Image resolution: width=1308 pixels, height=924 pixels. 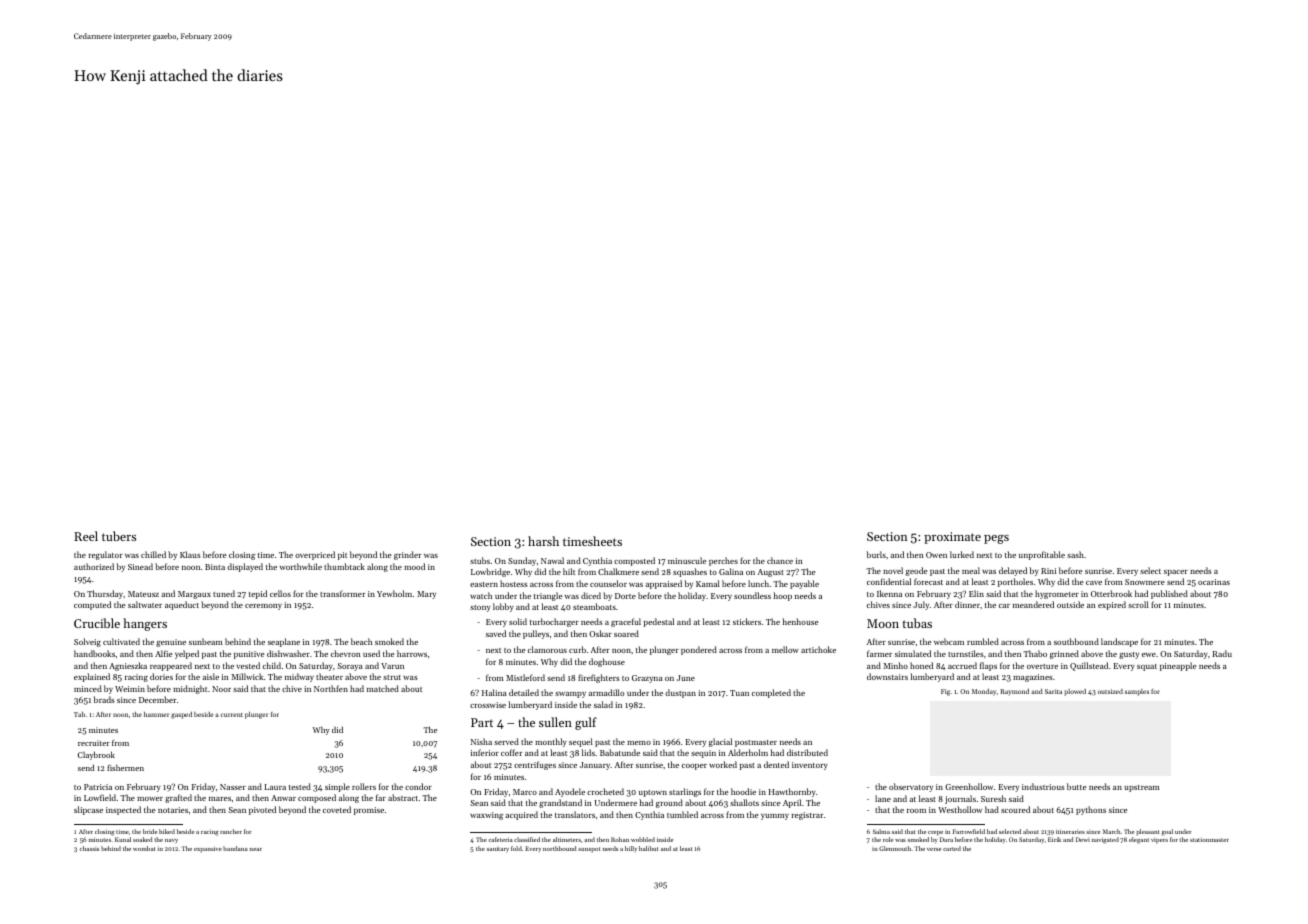 What do you see at coordinates (498, 849) in the screenshot?
I see `sanitary` at bounding box center [498, 849].
